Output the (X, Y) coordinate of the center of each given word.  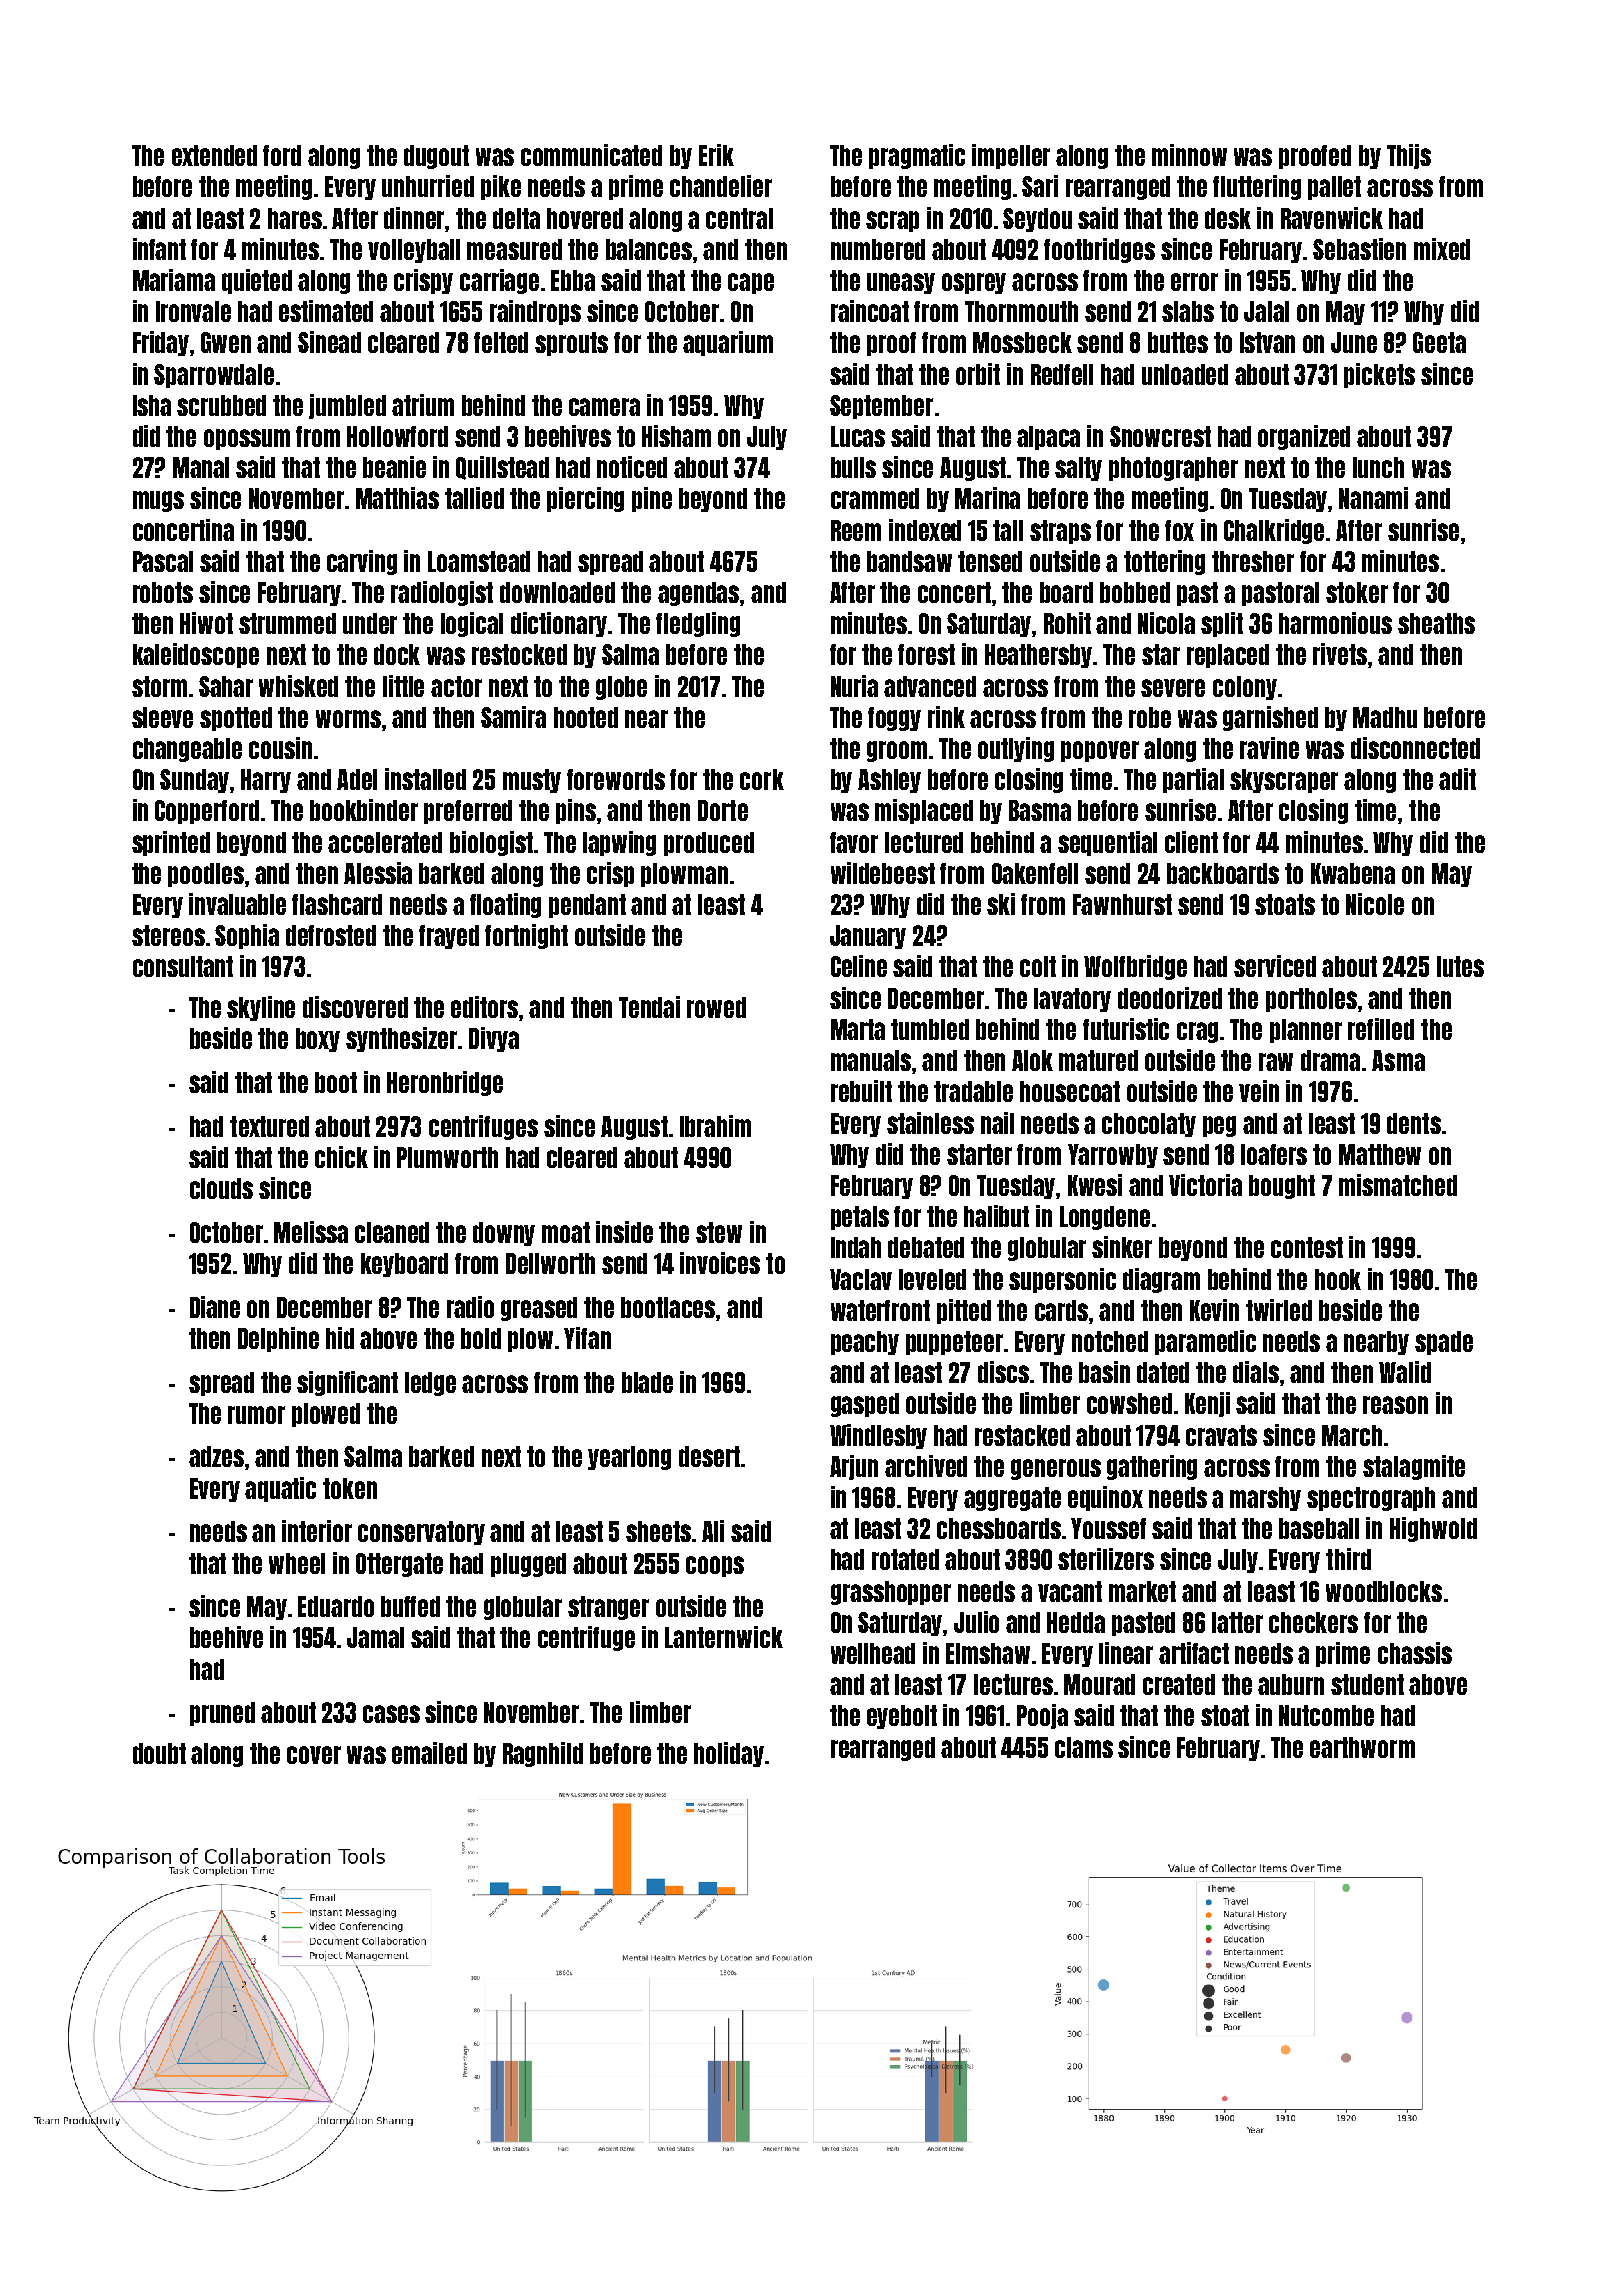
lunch (1378, 467)
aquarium (728, 343)
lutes (1460, 966)
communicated (591, 155)
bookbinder (364, 810)
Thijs (1409, 156)
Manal (201, 467)
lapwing (619, 843)
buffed (410, 1606)
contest (1307, 1247)
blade (647, 1382)
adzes (216, 1456)
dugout (436, 157)
